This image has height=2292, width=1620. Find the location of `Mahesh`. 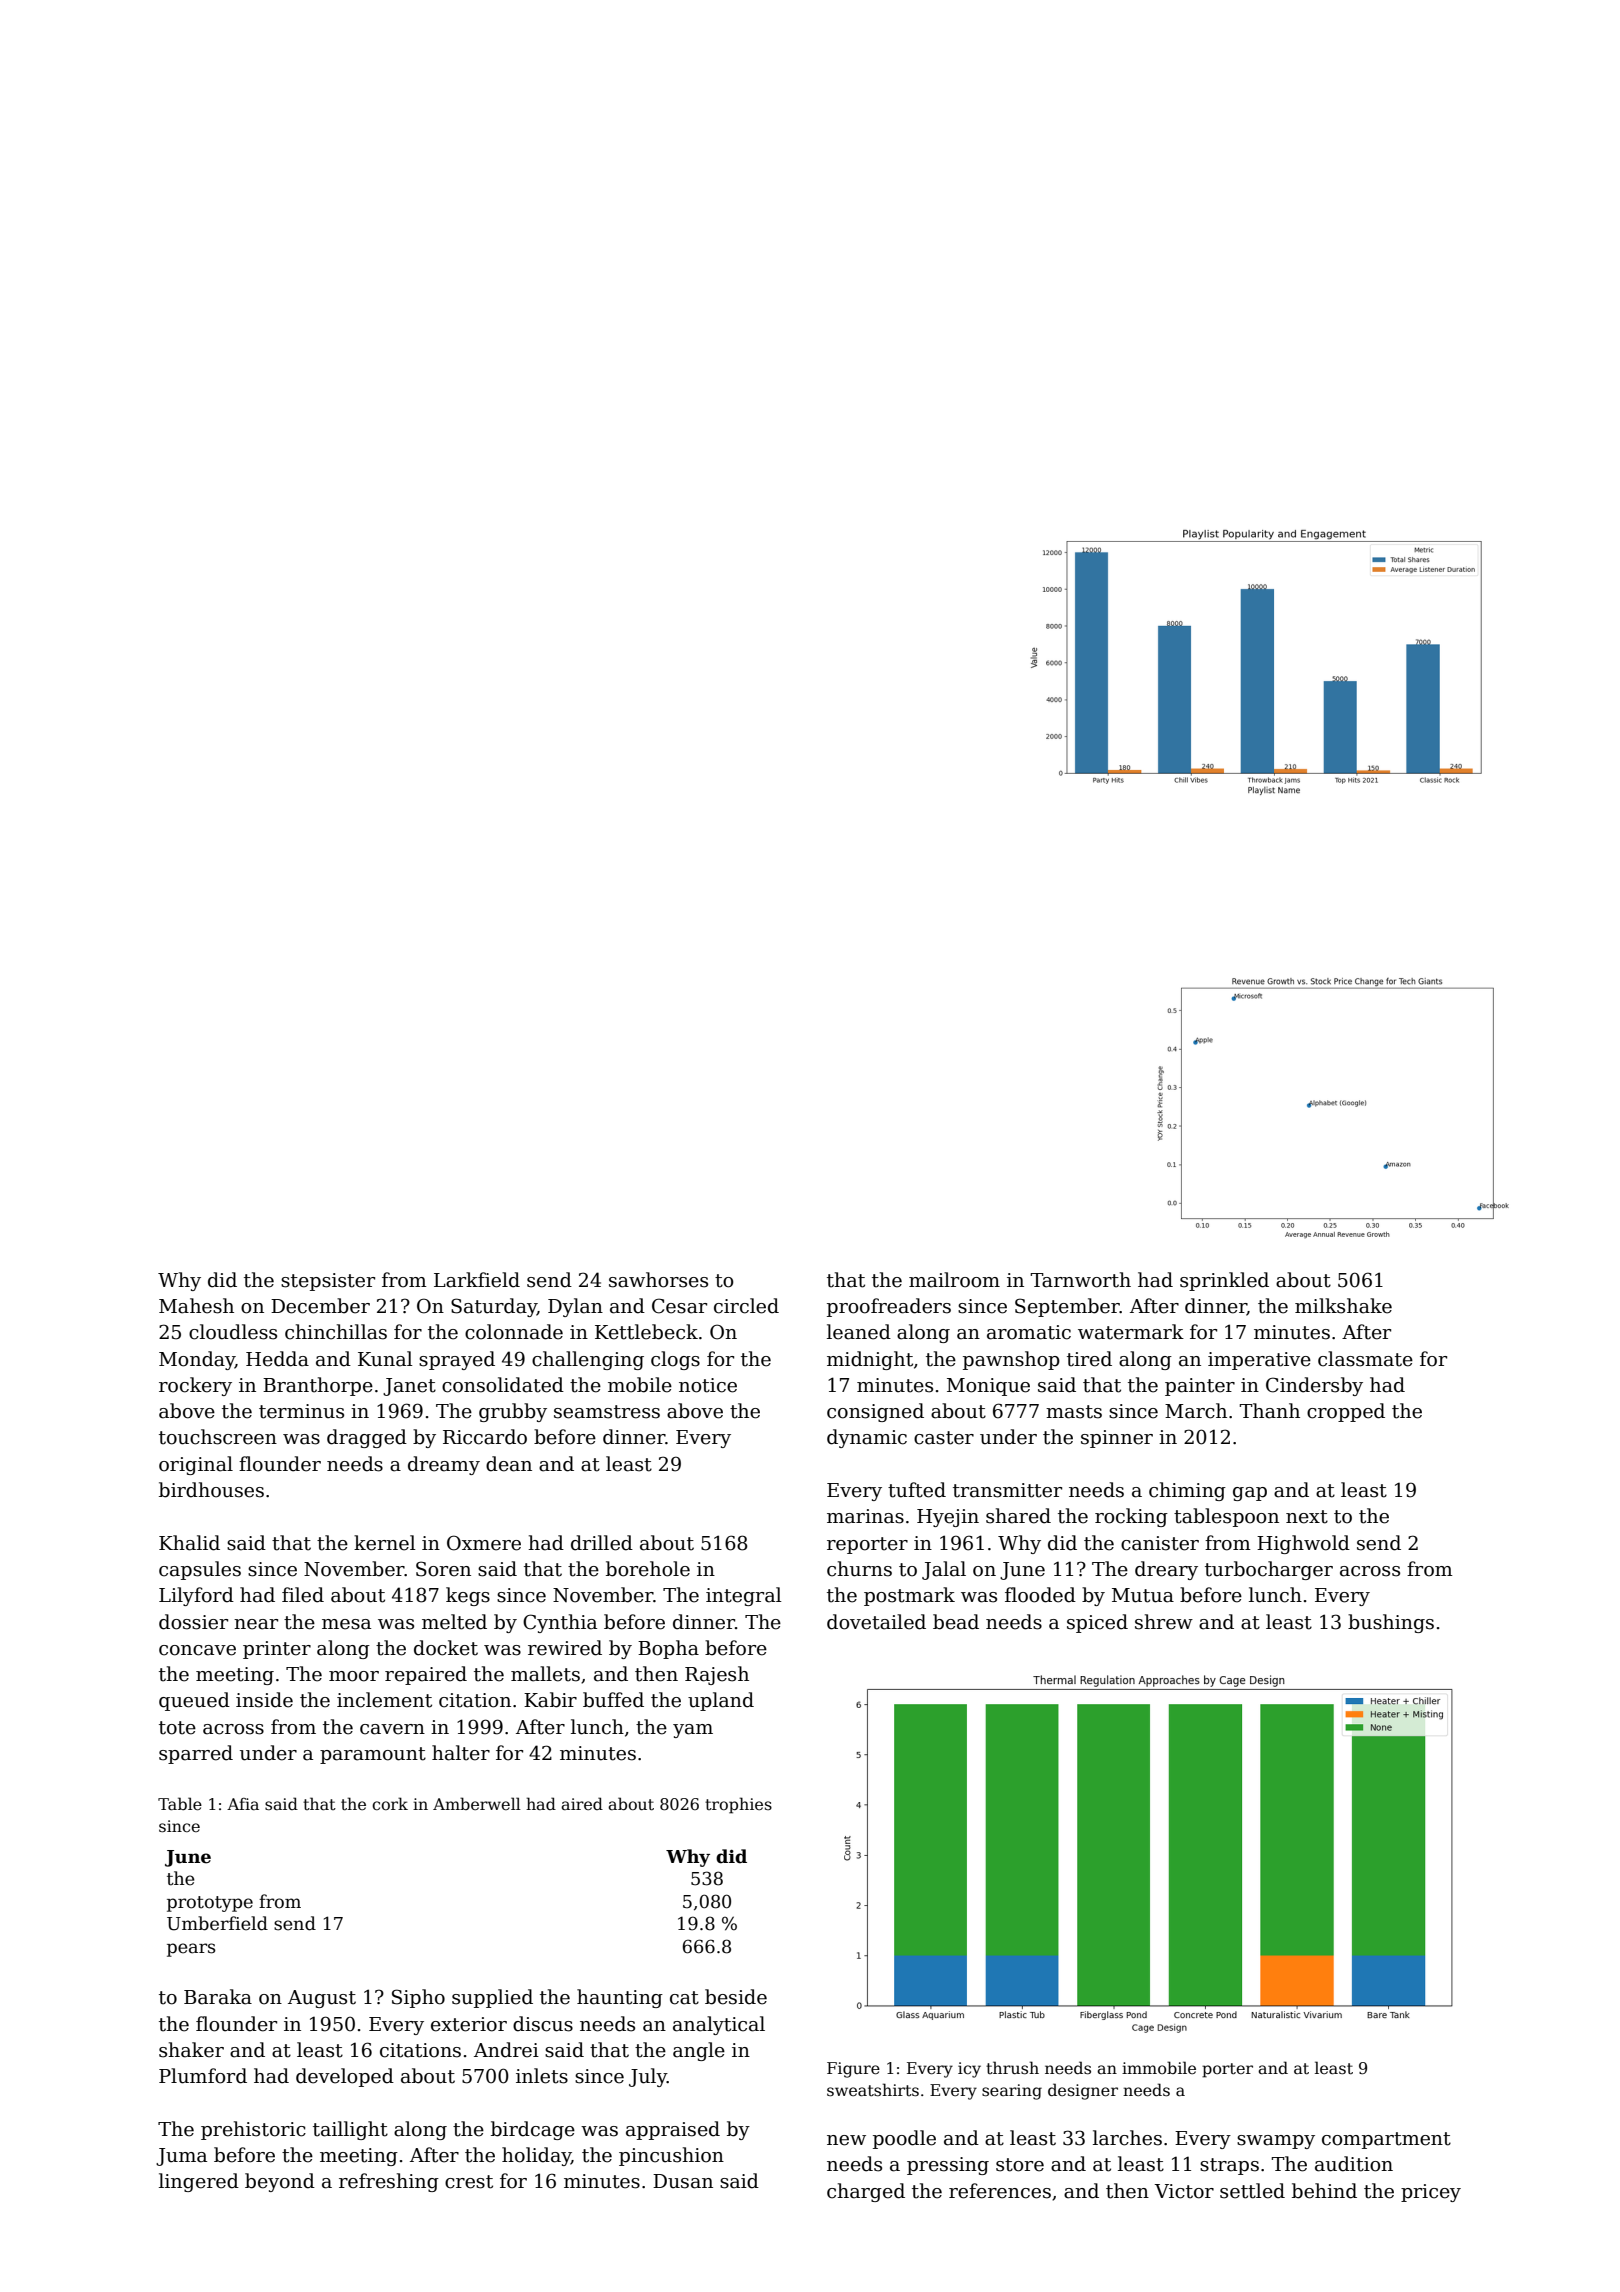

Mahesh is located at coordinates (196, 1306).
